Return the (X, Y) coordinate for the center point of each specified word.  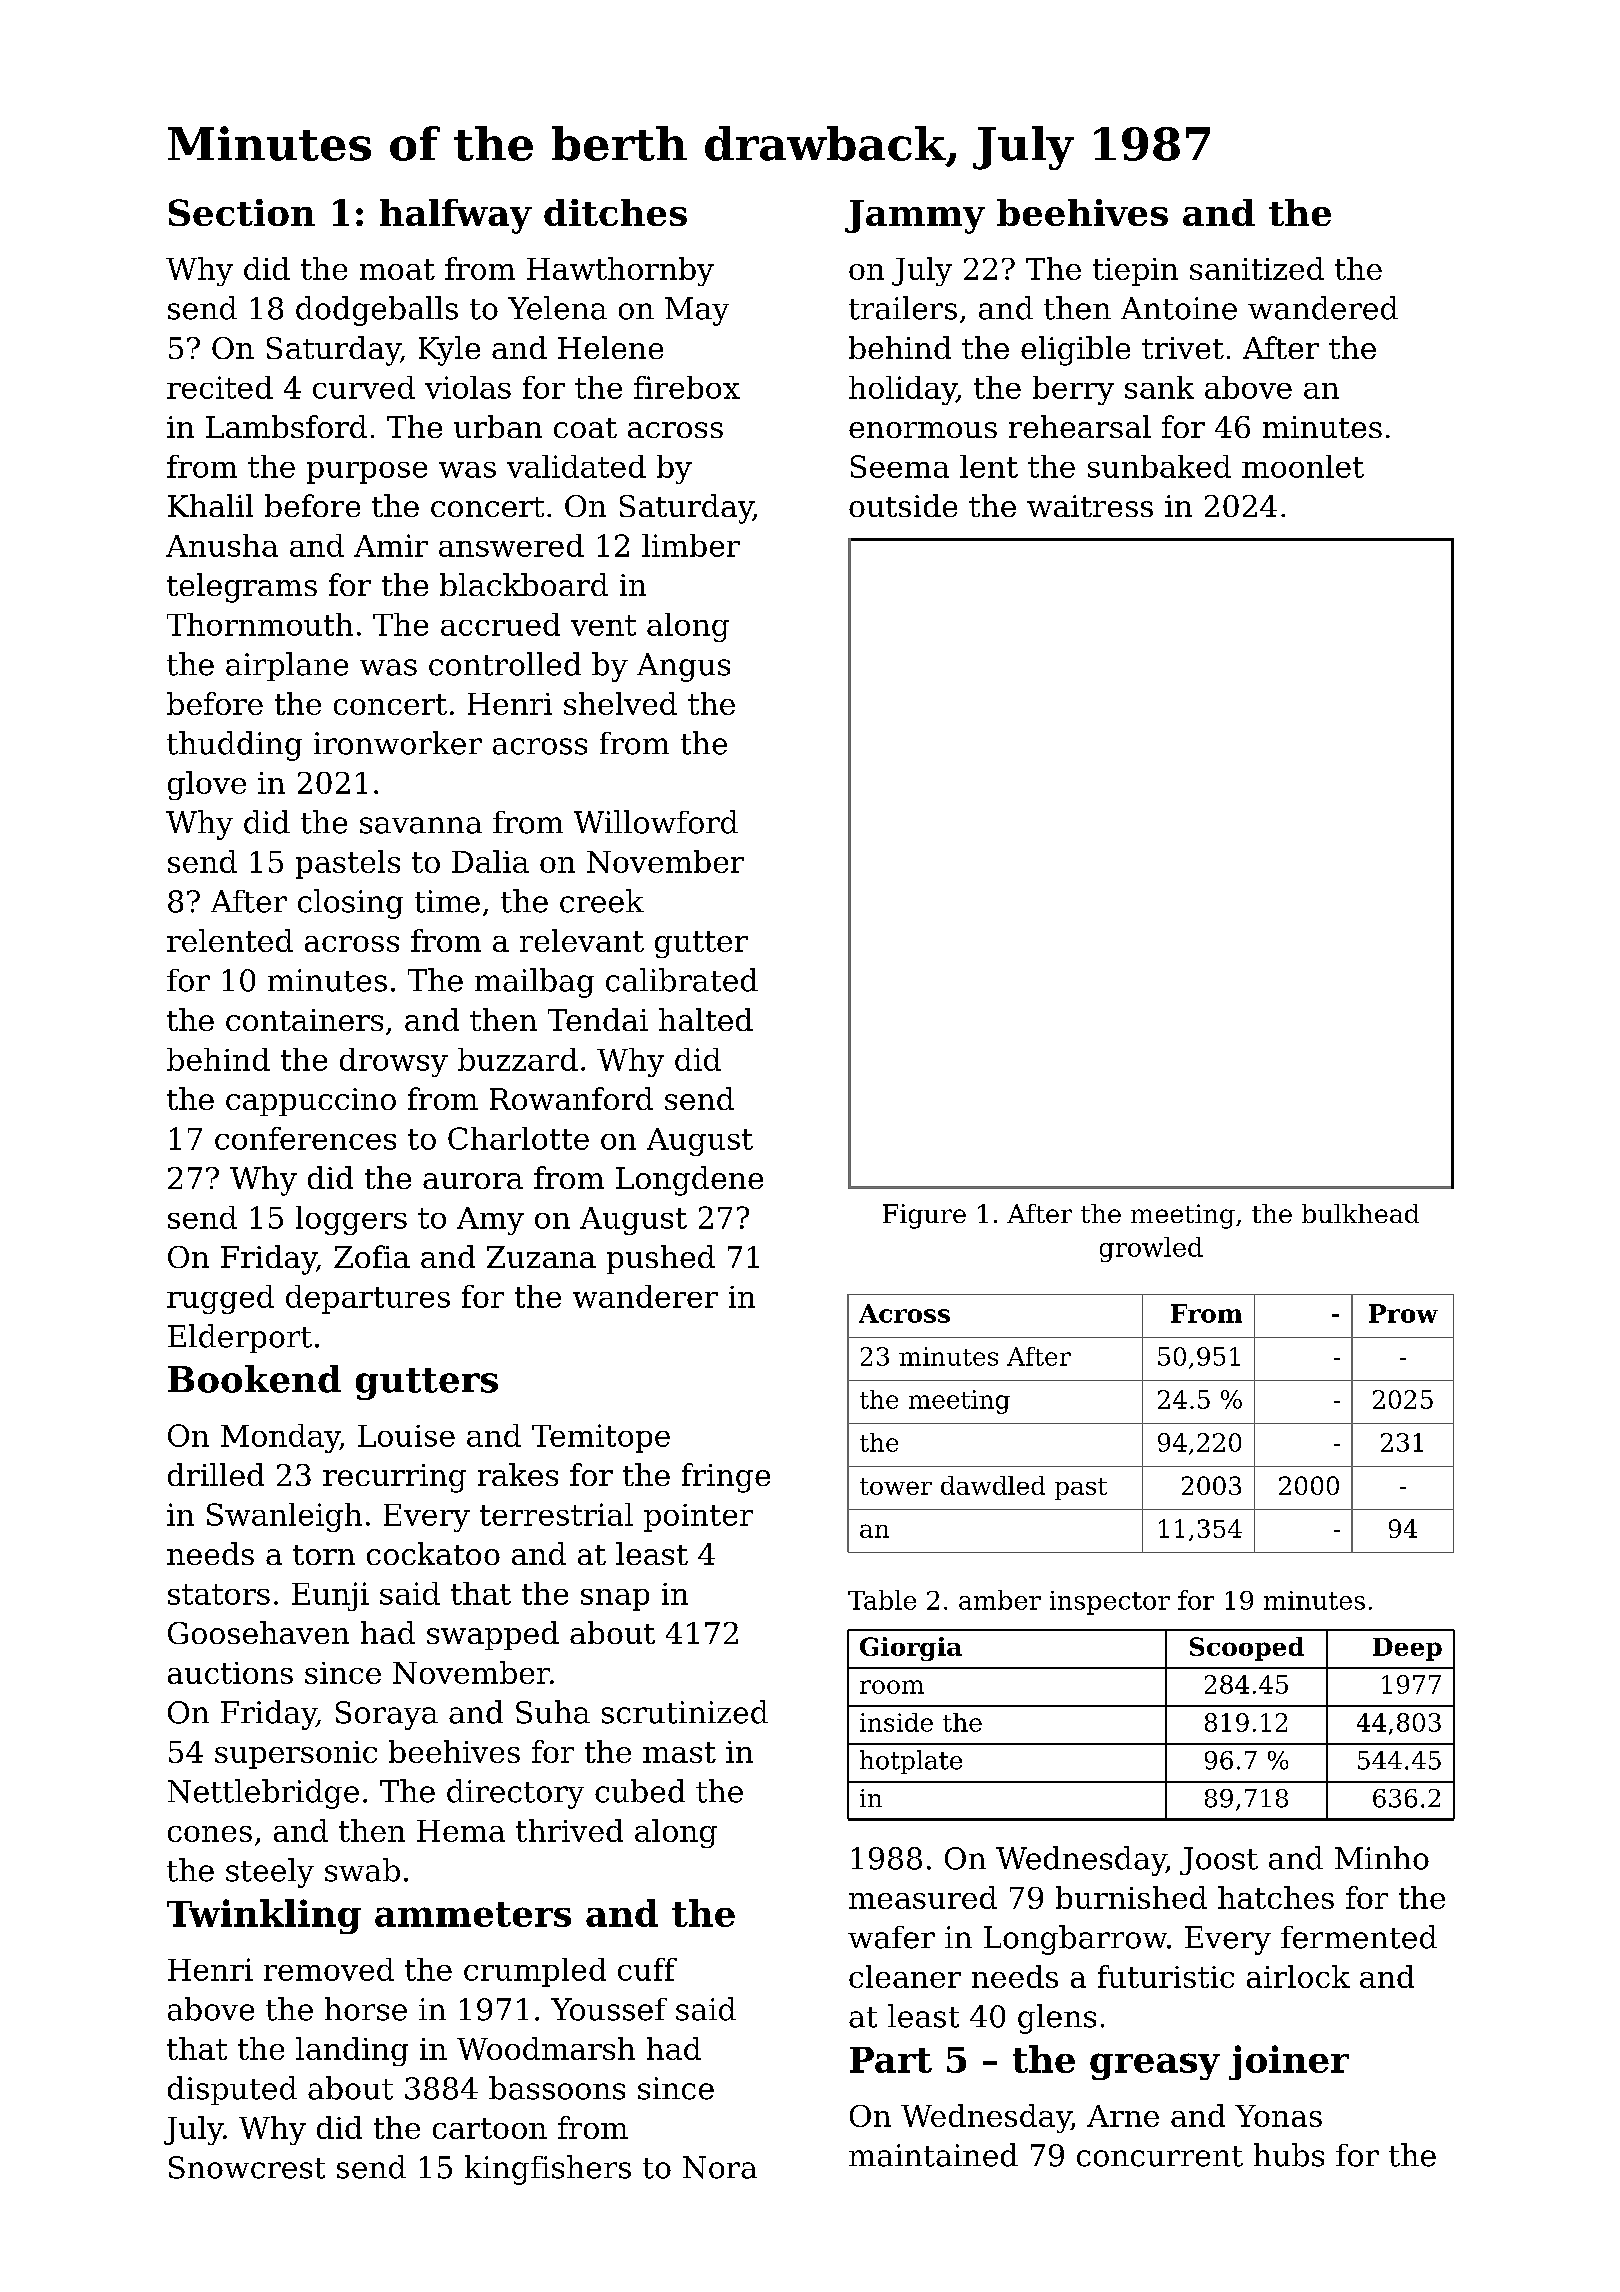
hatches (1276, 1897)
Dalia (490, 861)
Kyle (449, 351)
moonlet (1303, 466)
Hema (461, 1831)
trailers (903, 308)
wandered (1323, 308)
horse (366, 2009)
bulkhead (1360, 1213)
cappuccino (311, 1102)
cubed (640, 1791)
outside (903, 505)
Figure (924, 1216)
